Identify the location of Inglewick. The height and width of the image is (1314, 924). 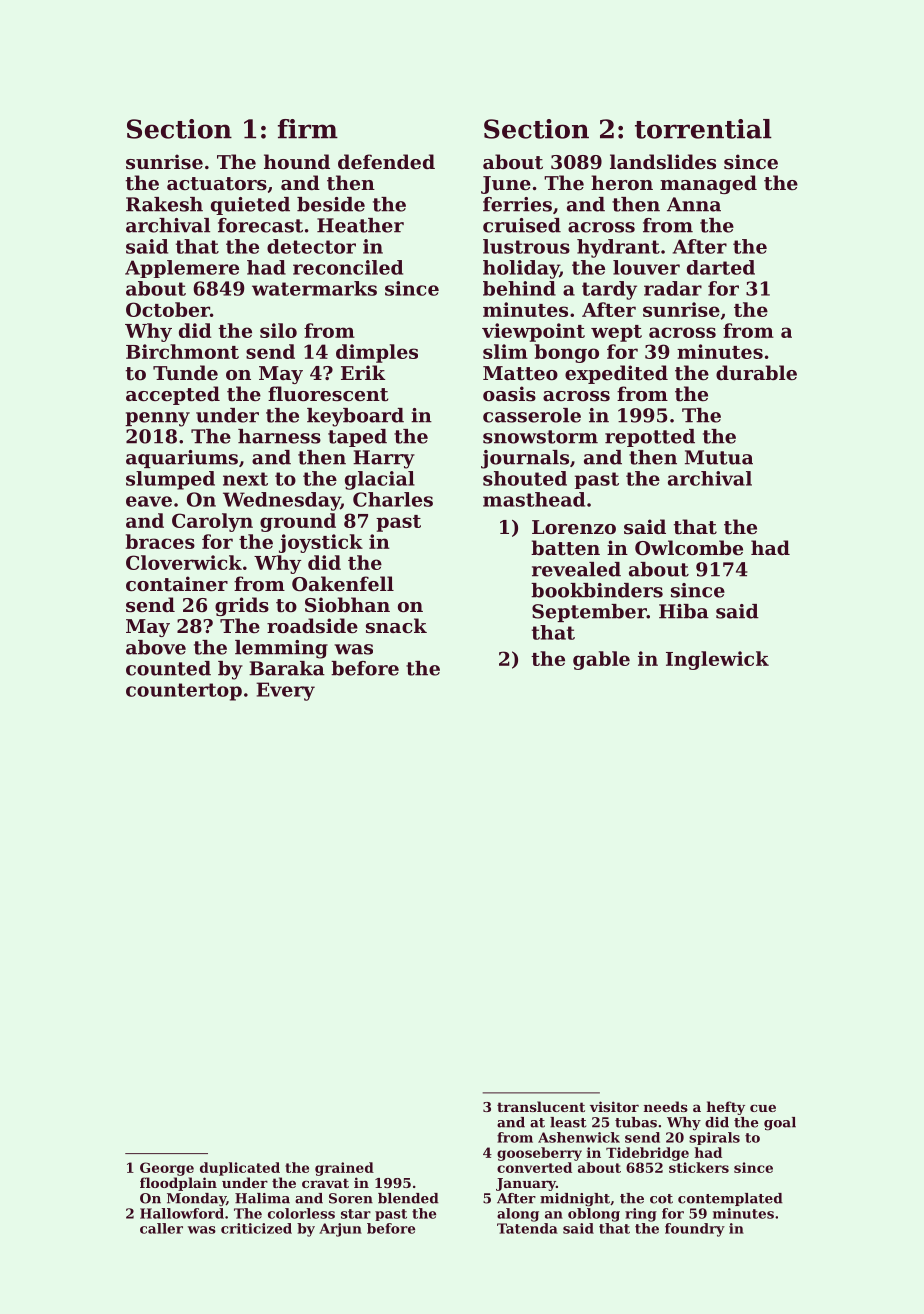
(717, 660).
